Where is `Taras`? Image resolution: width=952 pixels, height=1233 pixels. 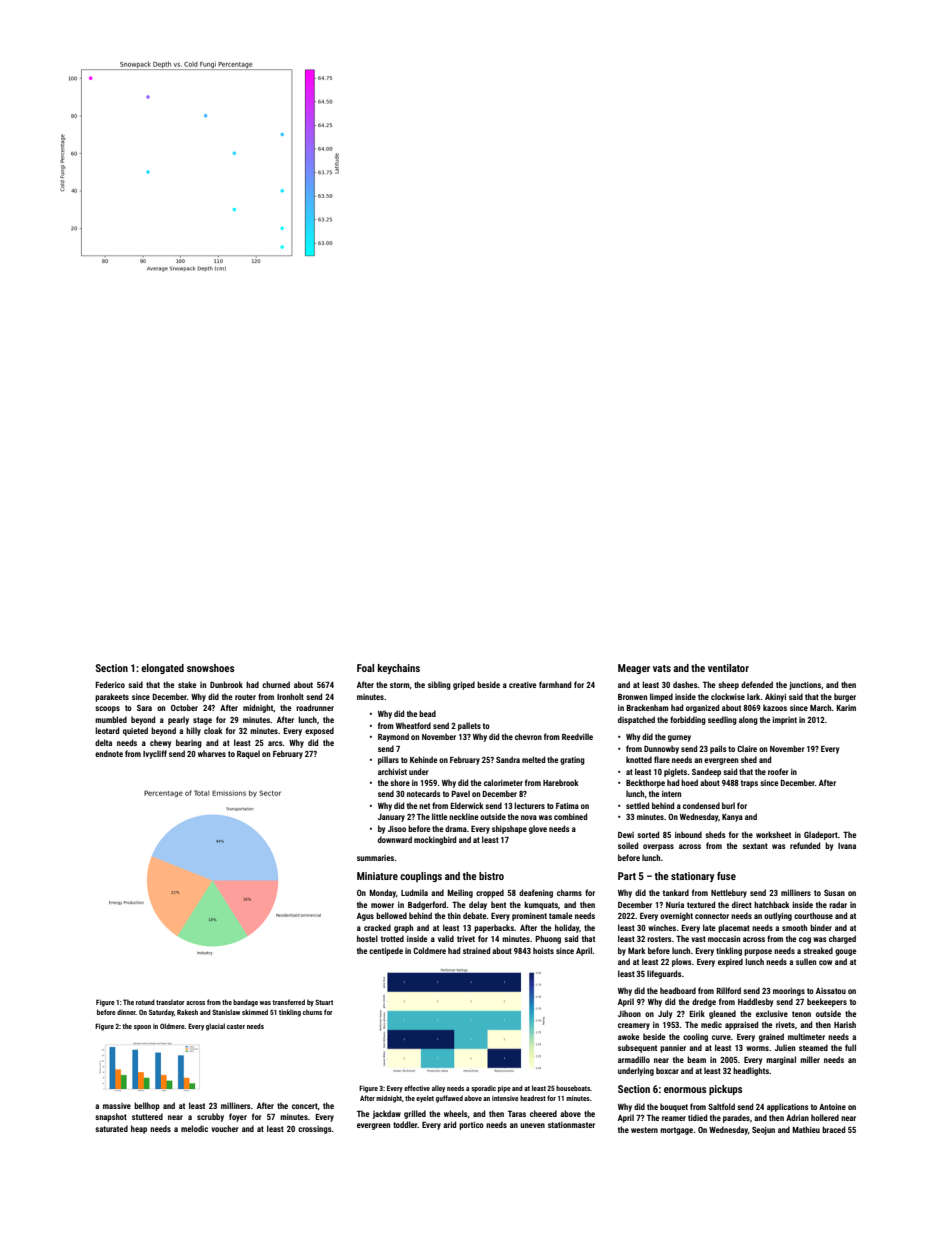 Taras is located at coordinates (517, 1113).
